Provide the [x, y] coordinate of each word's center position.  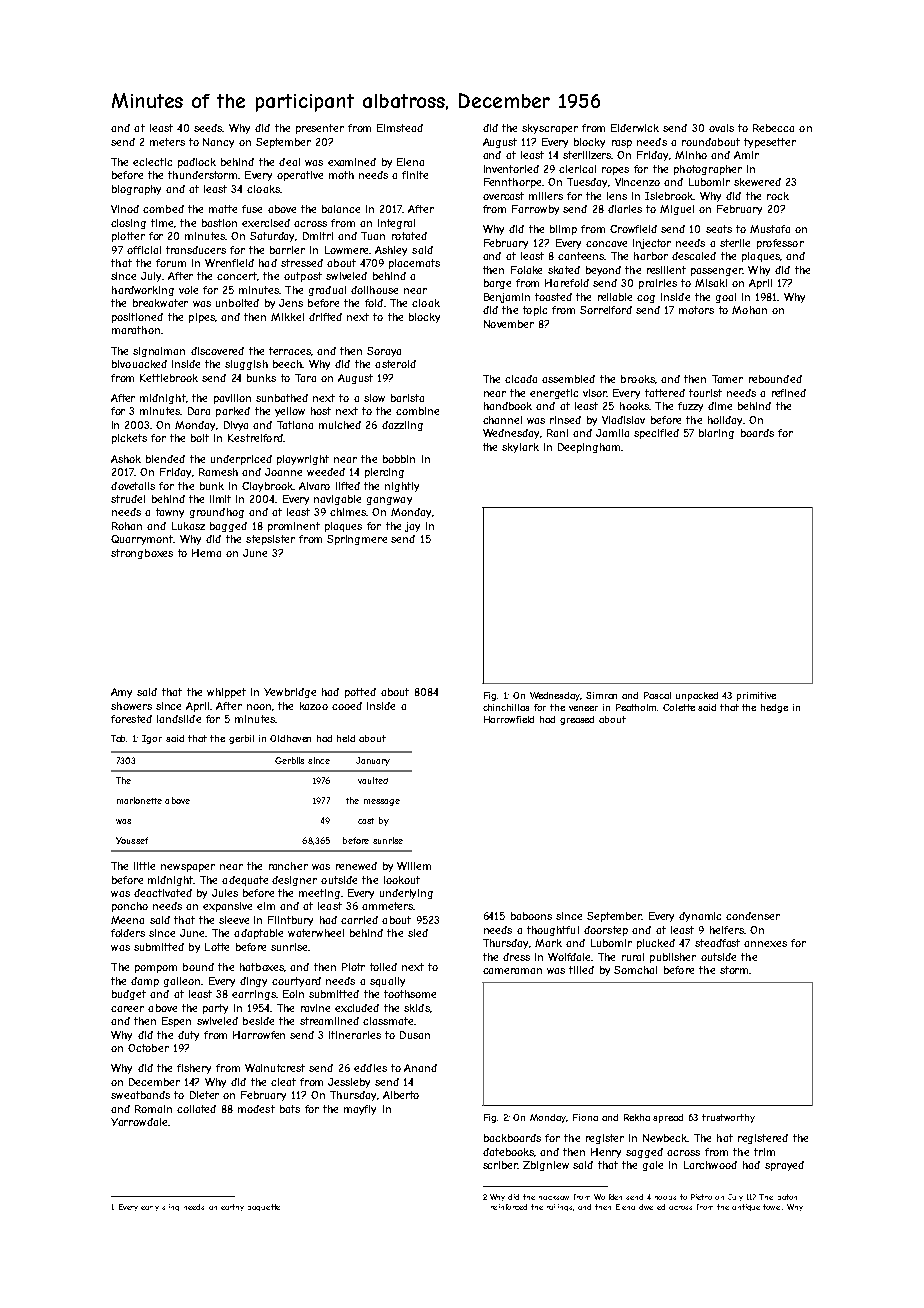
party [215, 1009]
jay [412, 527]
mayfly [360, 1110]
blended [165, 459]
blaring [716, 434]
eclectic [152, 162]
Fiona [585, 1117]
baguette [264, 1207]
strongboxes [142, 554]
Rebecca [773, 128]
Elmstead [400, 128]
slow [374, 398]
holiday [725, 421]
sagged [644, 1153]
